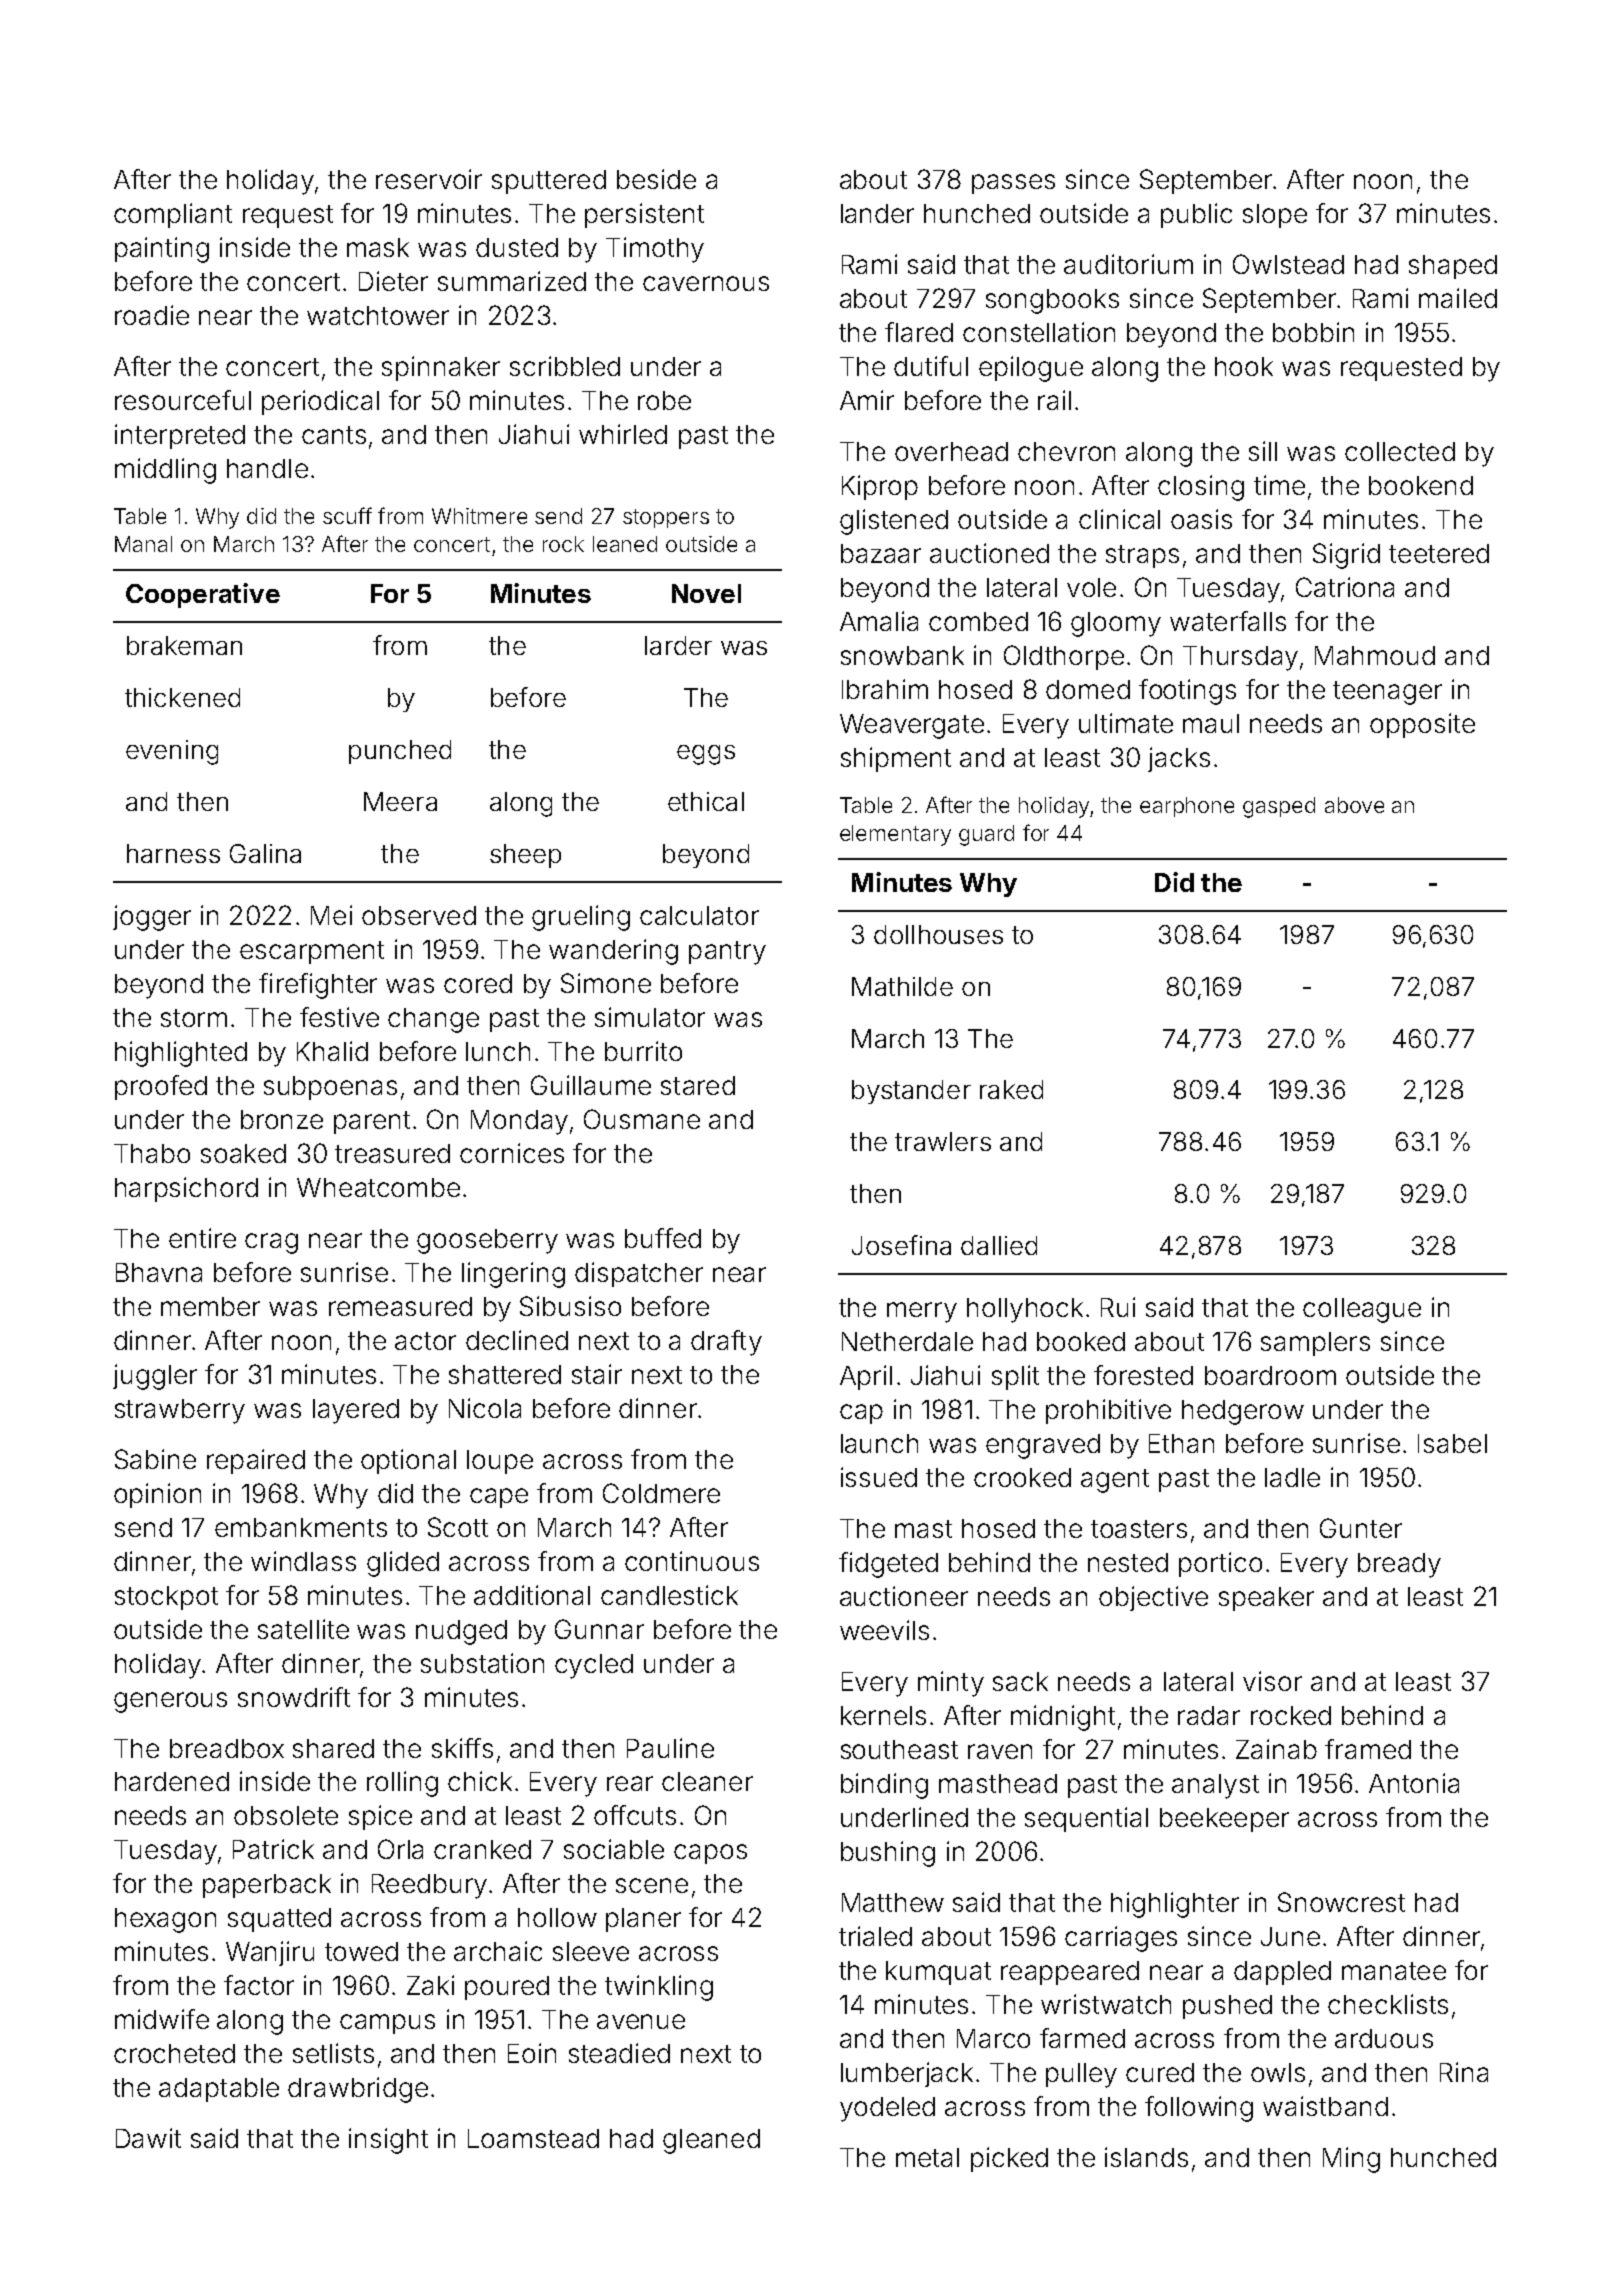 Image resolution: width=1620 pixels, height=2292 pixels. What do you see at coordinates (479, 516) in the screenshot?
I see `Whitmere` at bounding box center [479, 516].
